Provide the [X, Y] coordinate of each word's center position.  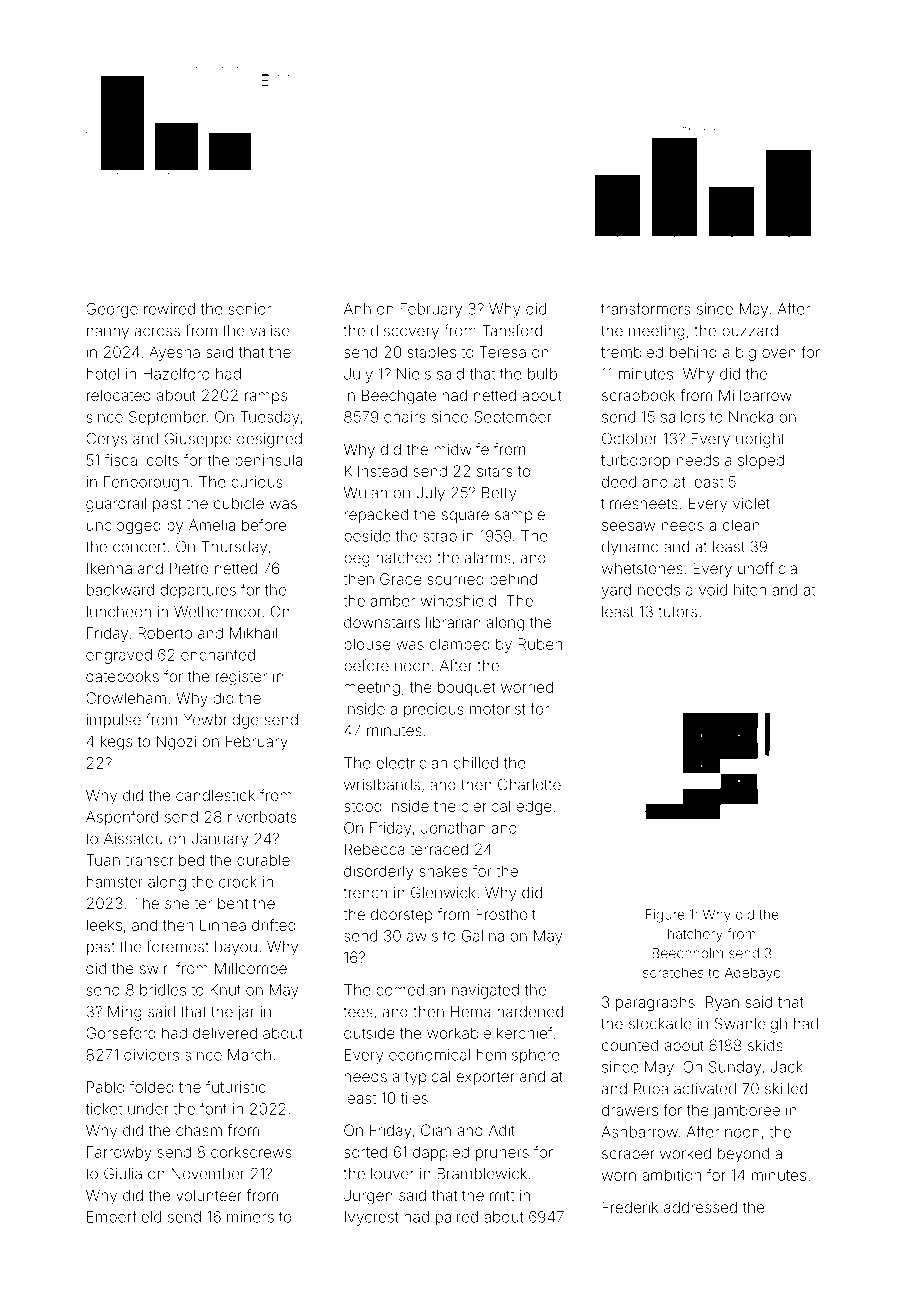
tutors [678, 612]
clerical [485, 806]
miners [250, 1217]
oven [779, 353]
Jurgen [368, 1197]
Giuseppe [198, 440]
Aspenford [122, 818]
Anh [357, 309]
